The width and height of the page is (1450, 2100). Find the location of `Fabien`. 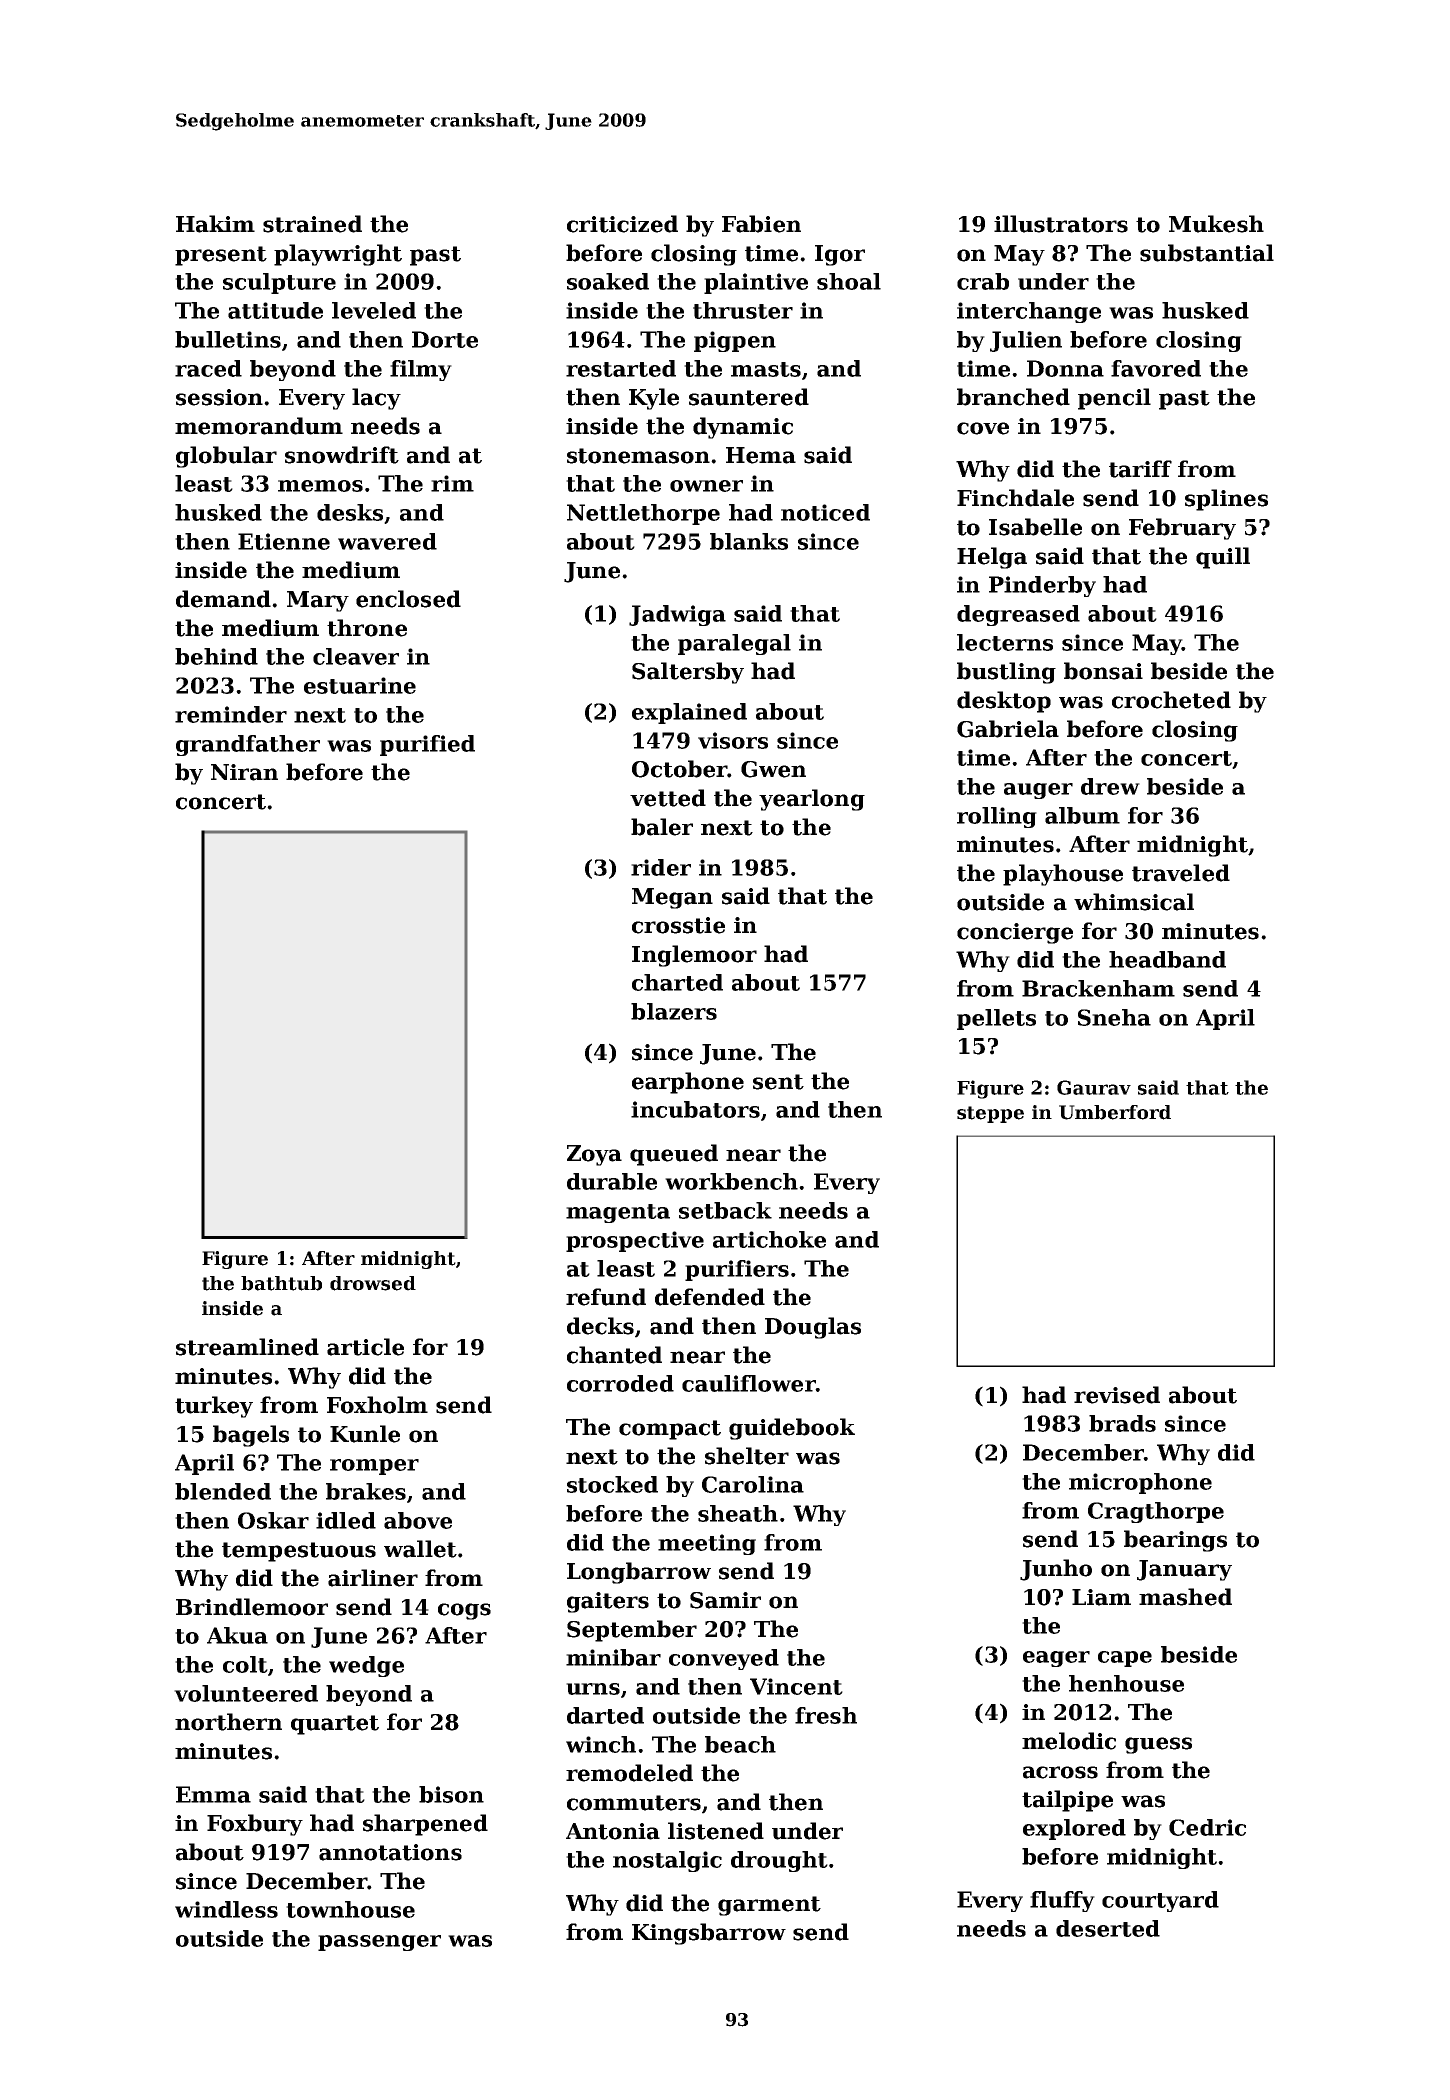

Fabien is located at coordinates (761, 224).
